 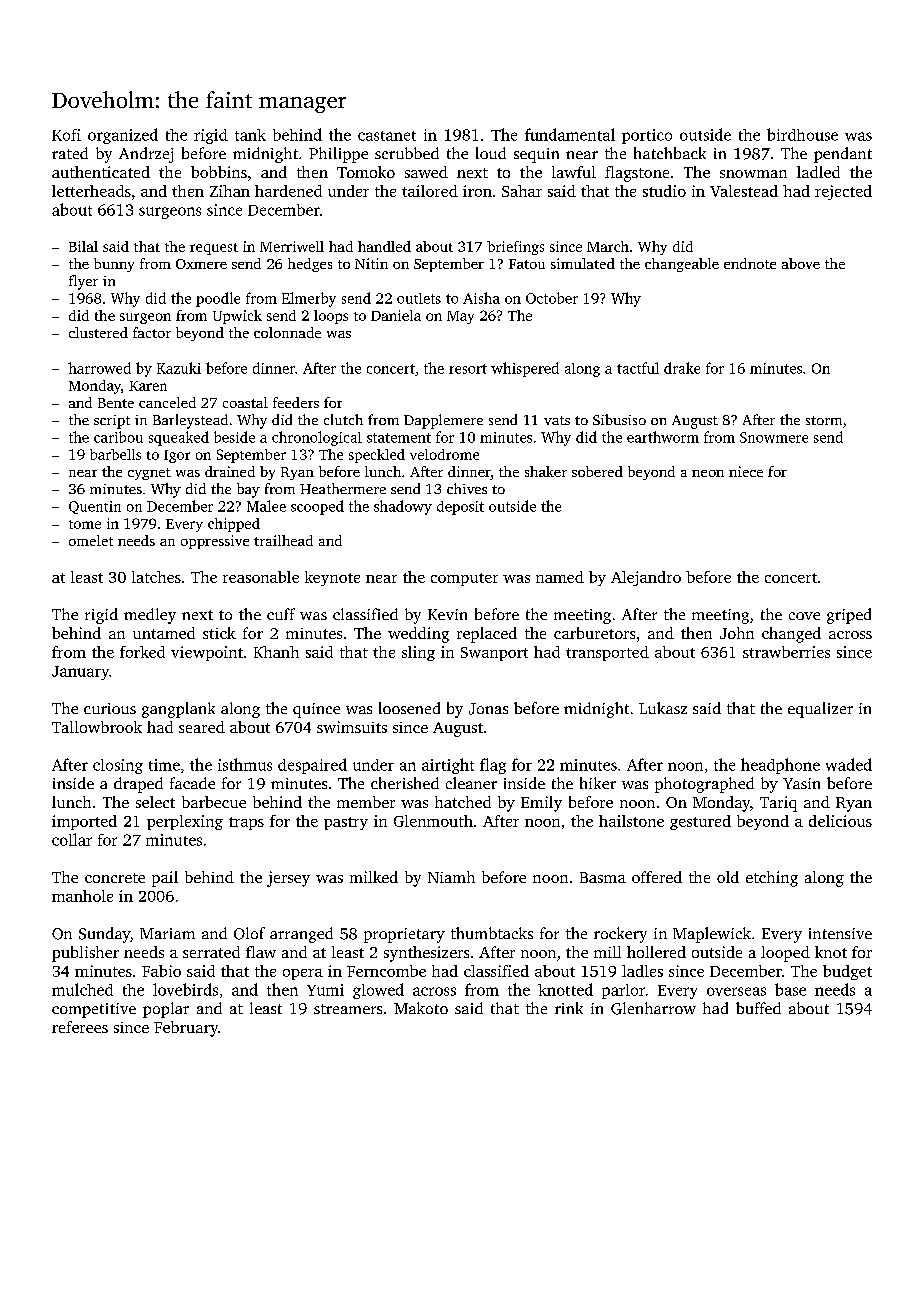 I want to click on niece, so click(x=746, y=471).
